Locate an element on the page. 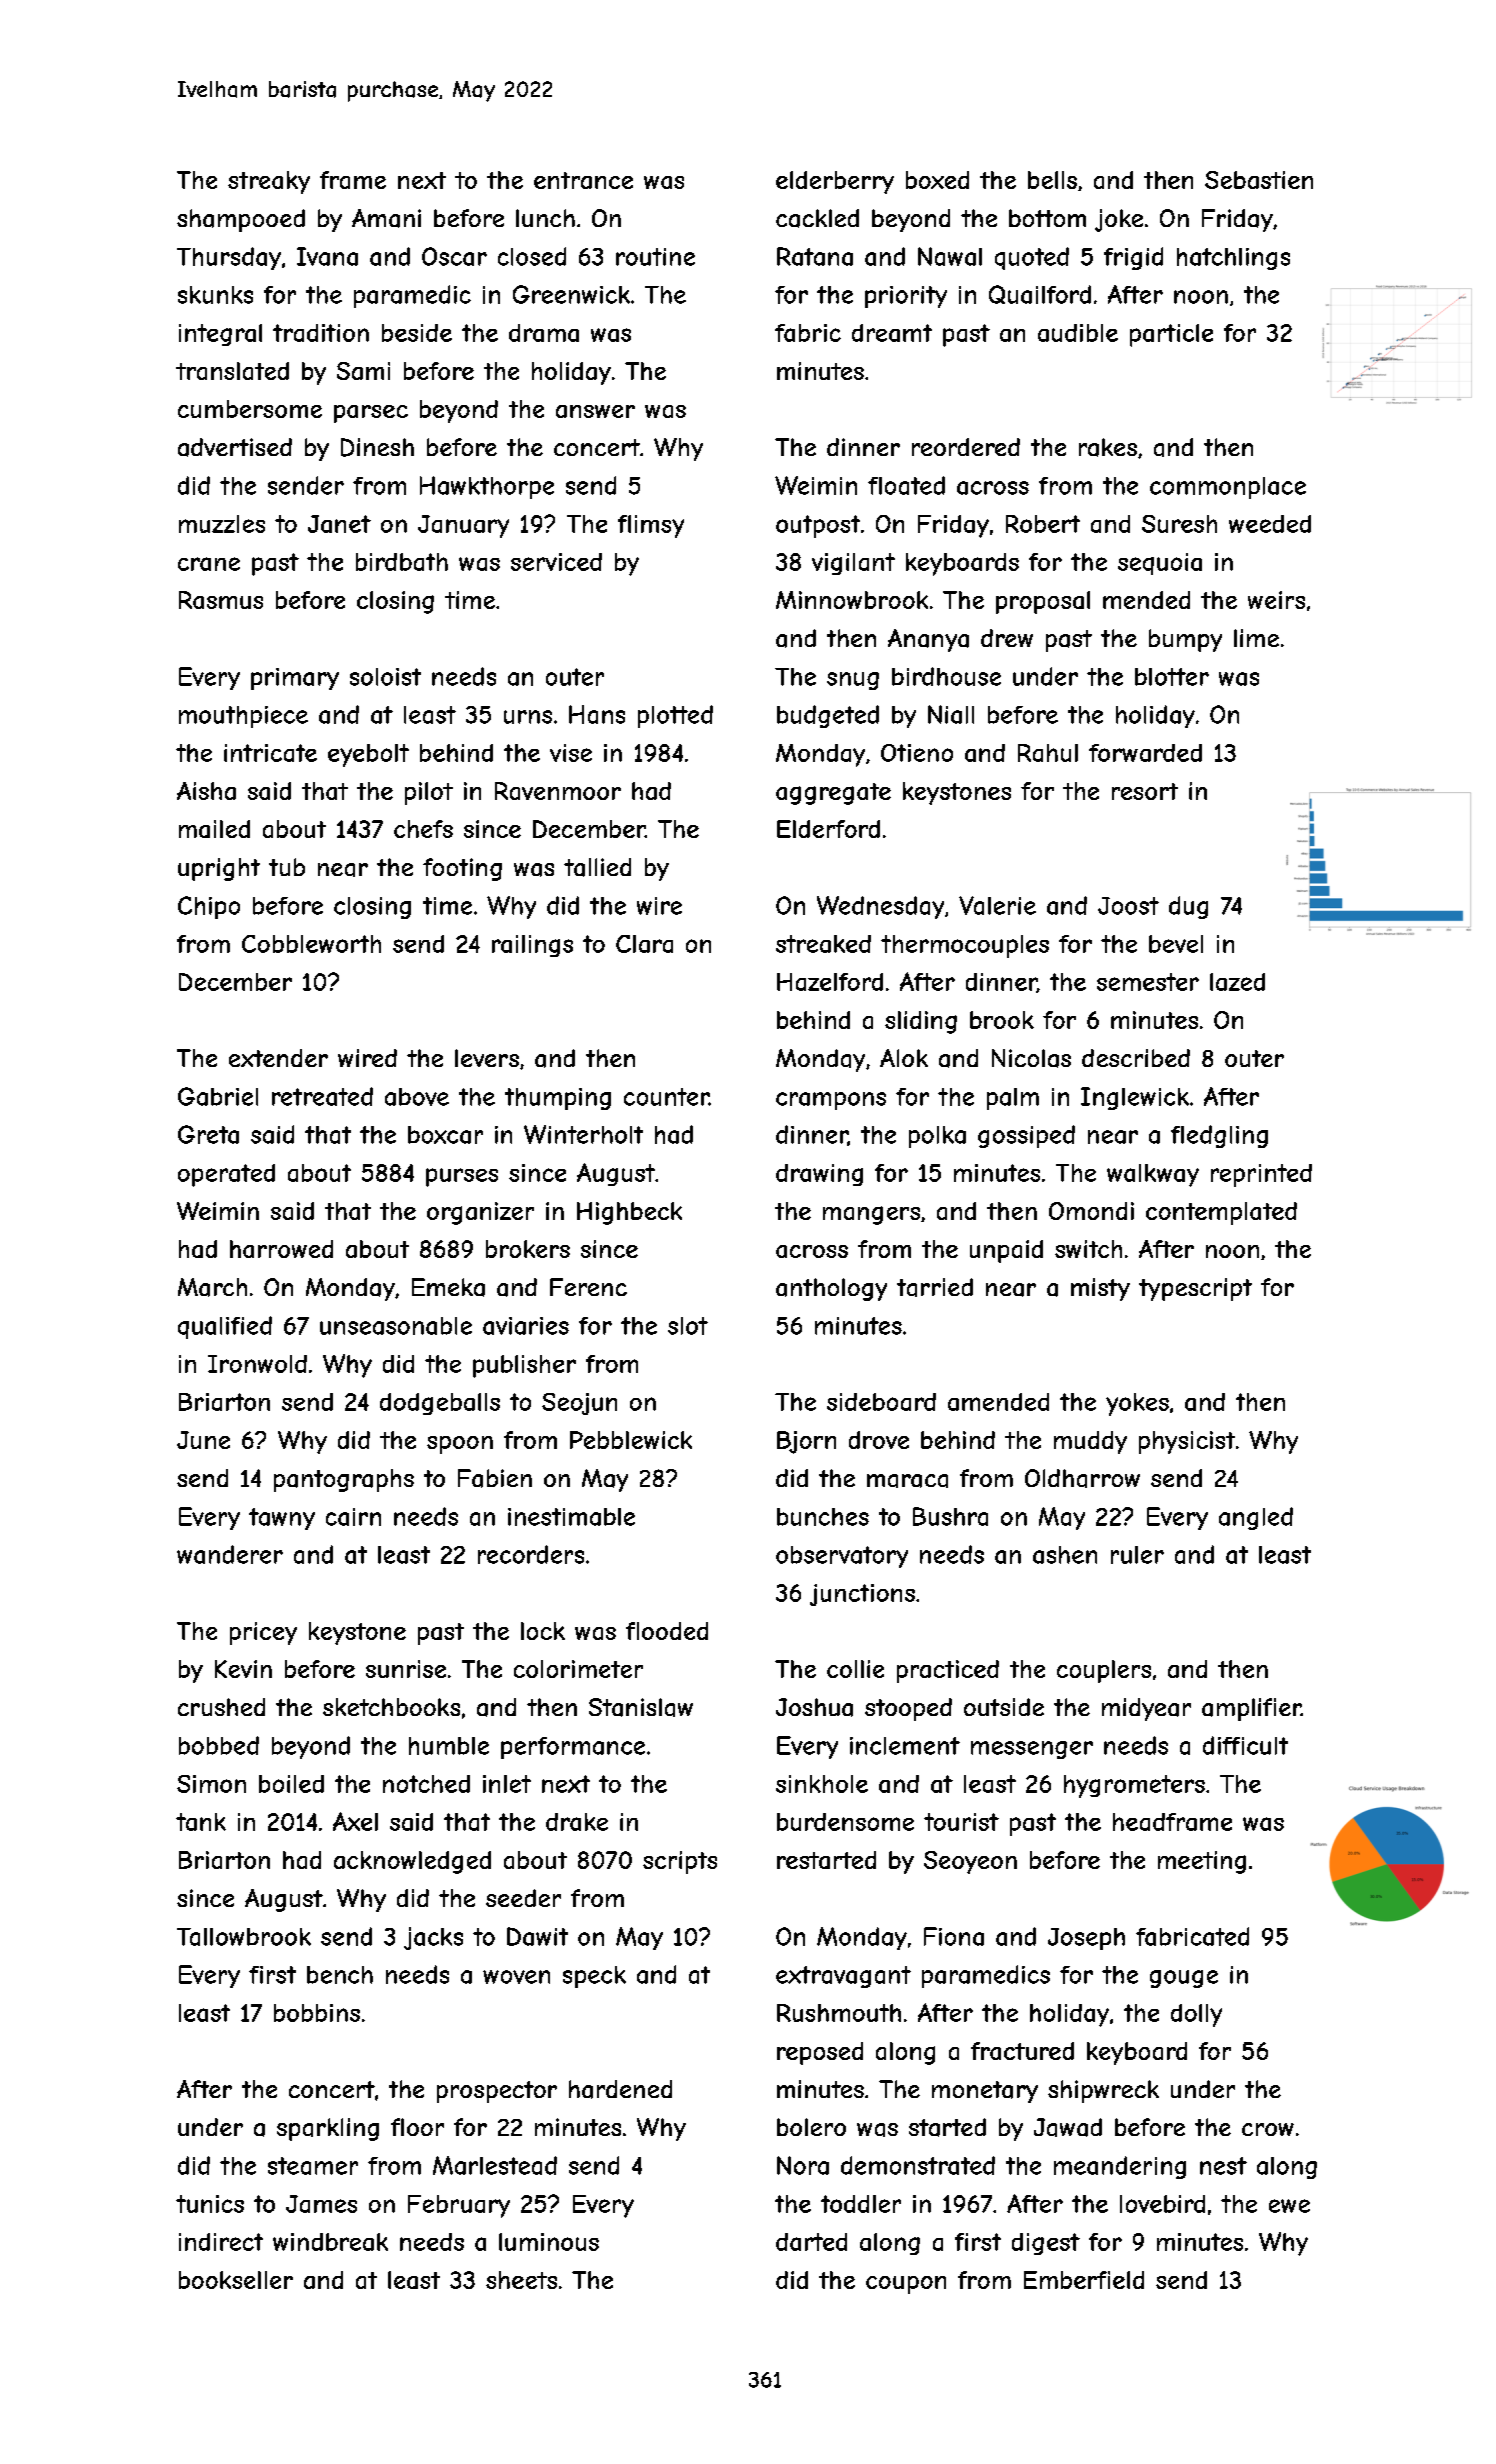 This document has width=1496, height=2464. windbreak is located at coordinates (330, 2242).
